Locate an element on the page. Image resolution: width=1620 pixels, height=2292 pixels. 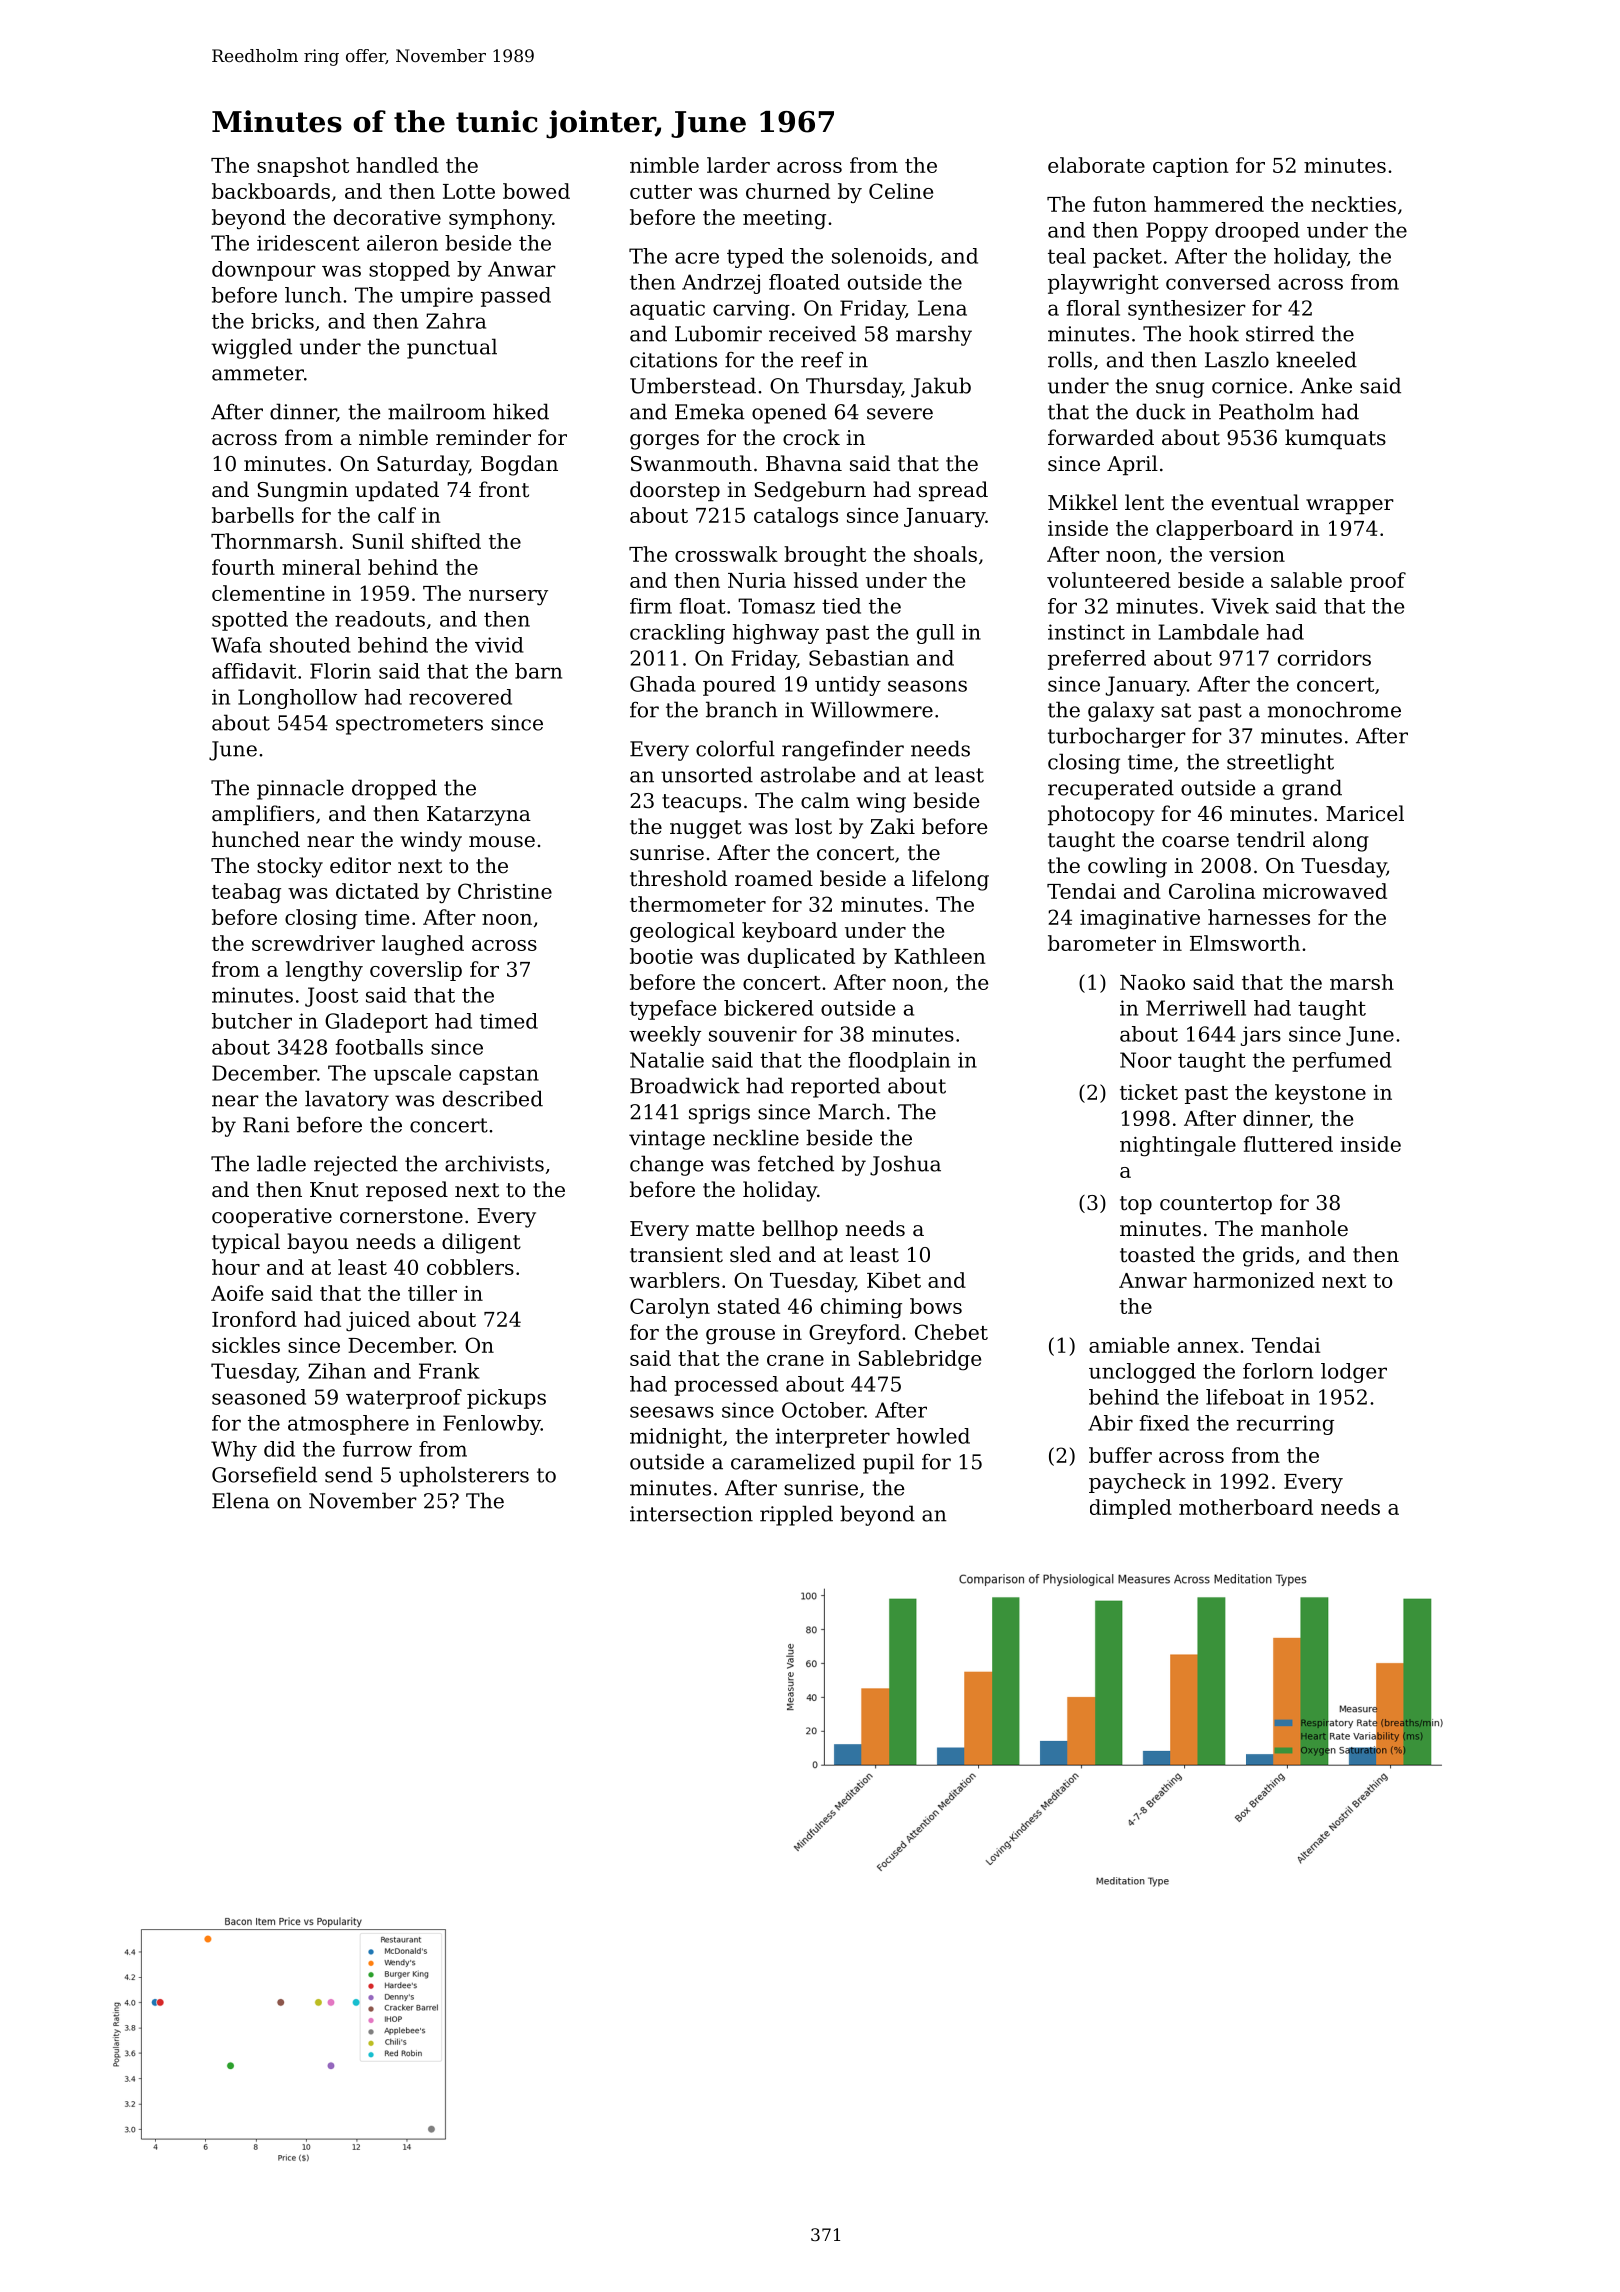
neckties is located at coordinates (1353, 204).
